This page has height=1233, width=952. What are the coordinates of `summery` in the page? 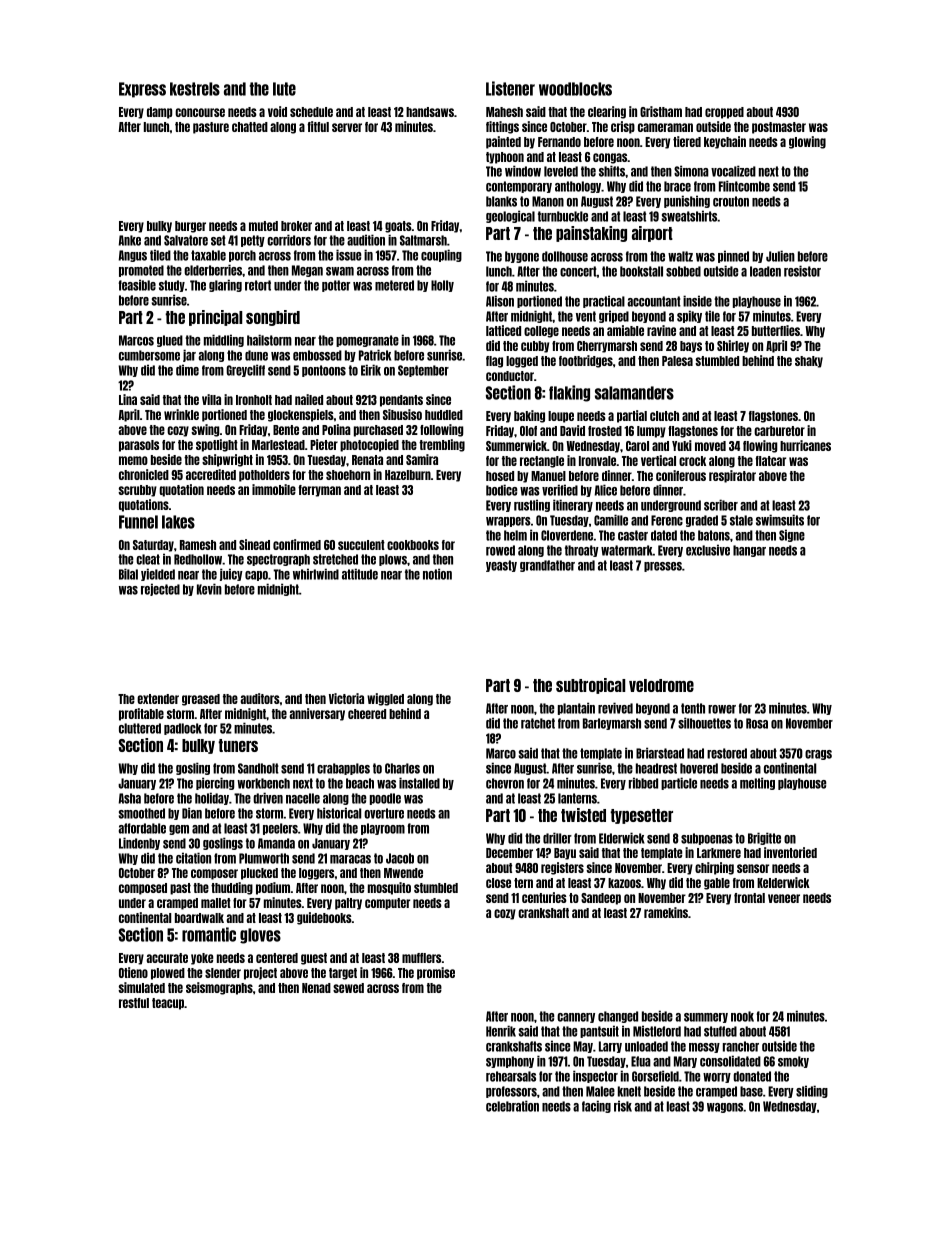 It's located at (706, 1018).
